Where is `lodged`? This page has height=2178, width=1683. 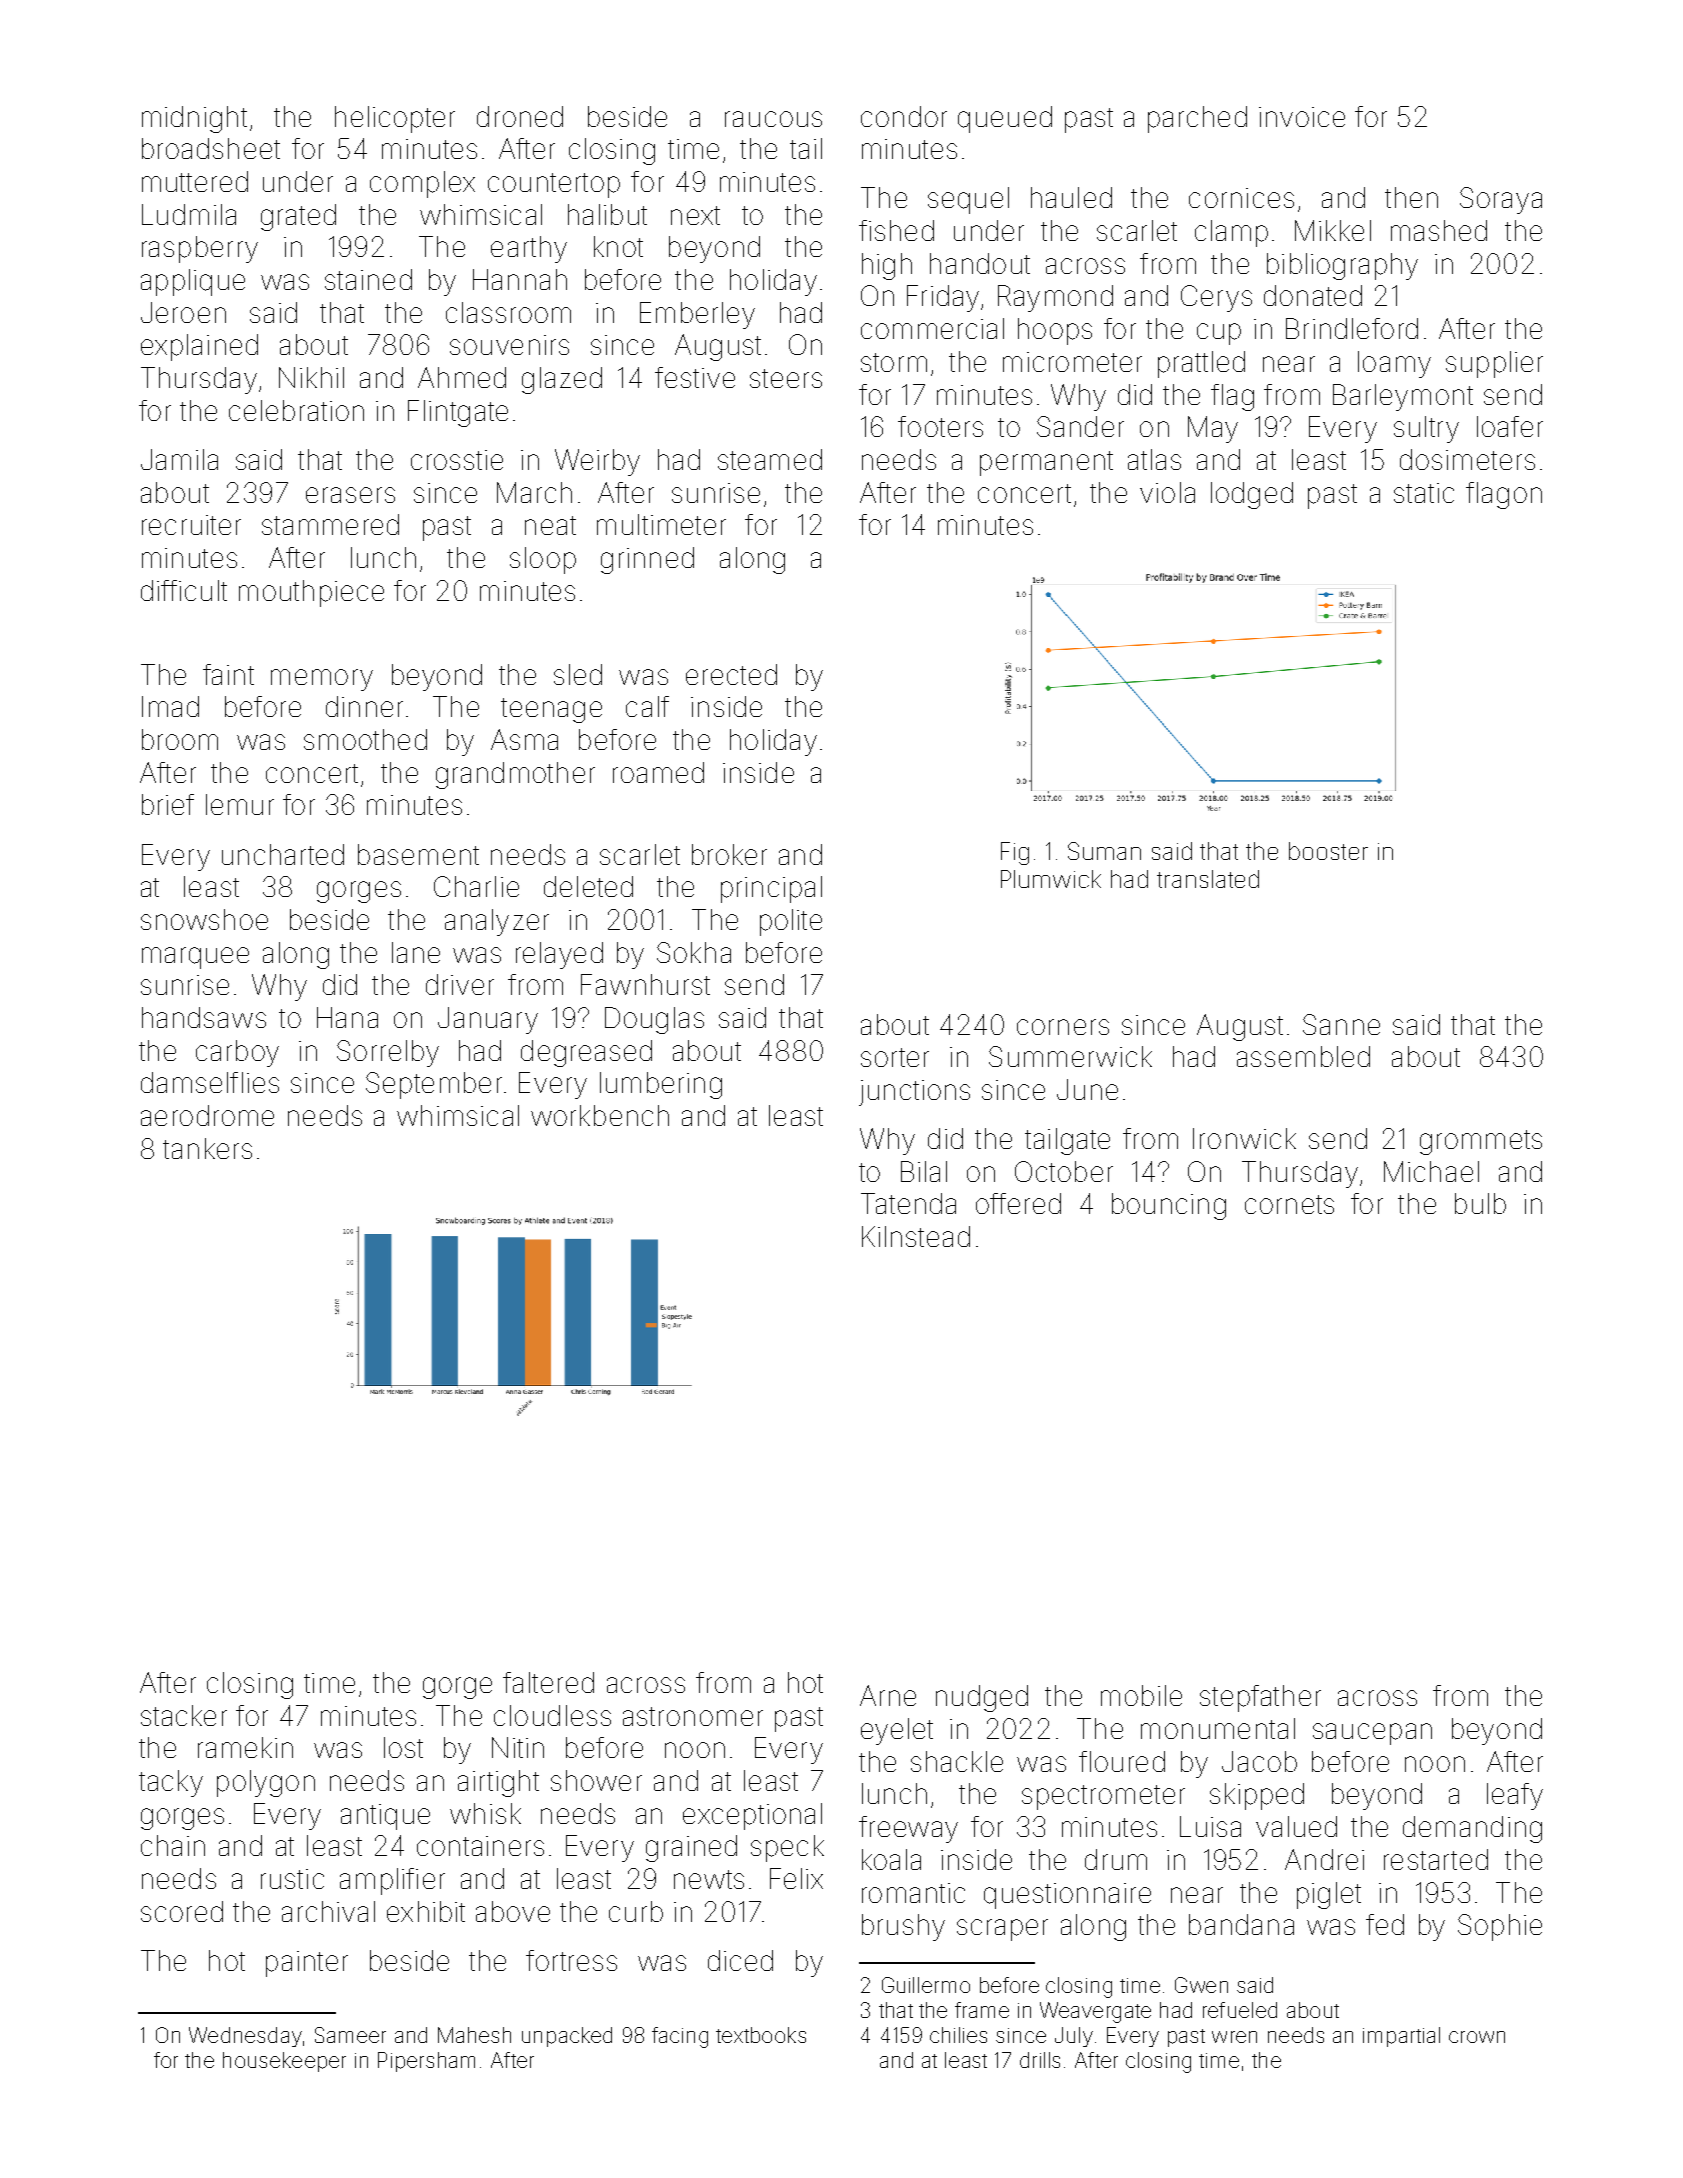
lodged is located at coordinates (1252, 495).
